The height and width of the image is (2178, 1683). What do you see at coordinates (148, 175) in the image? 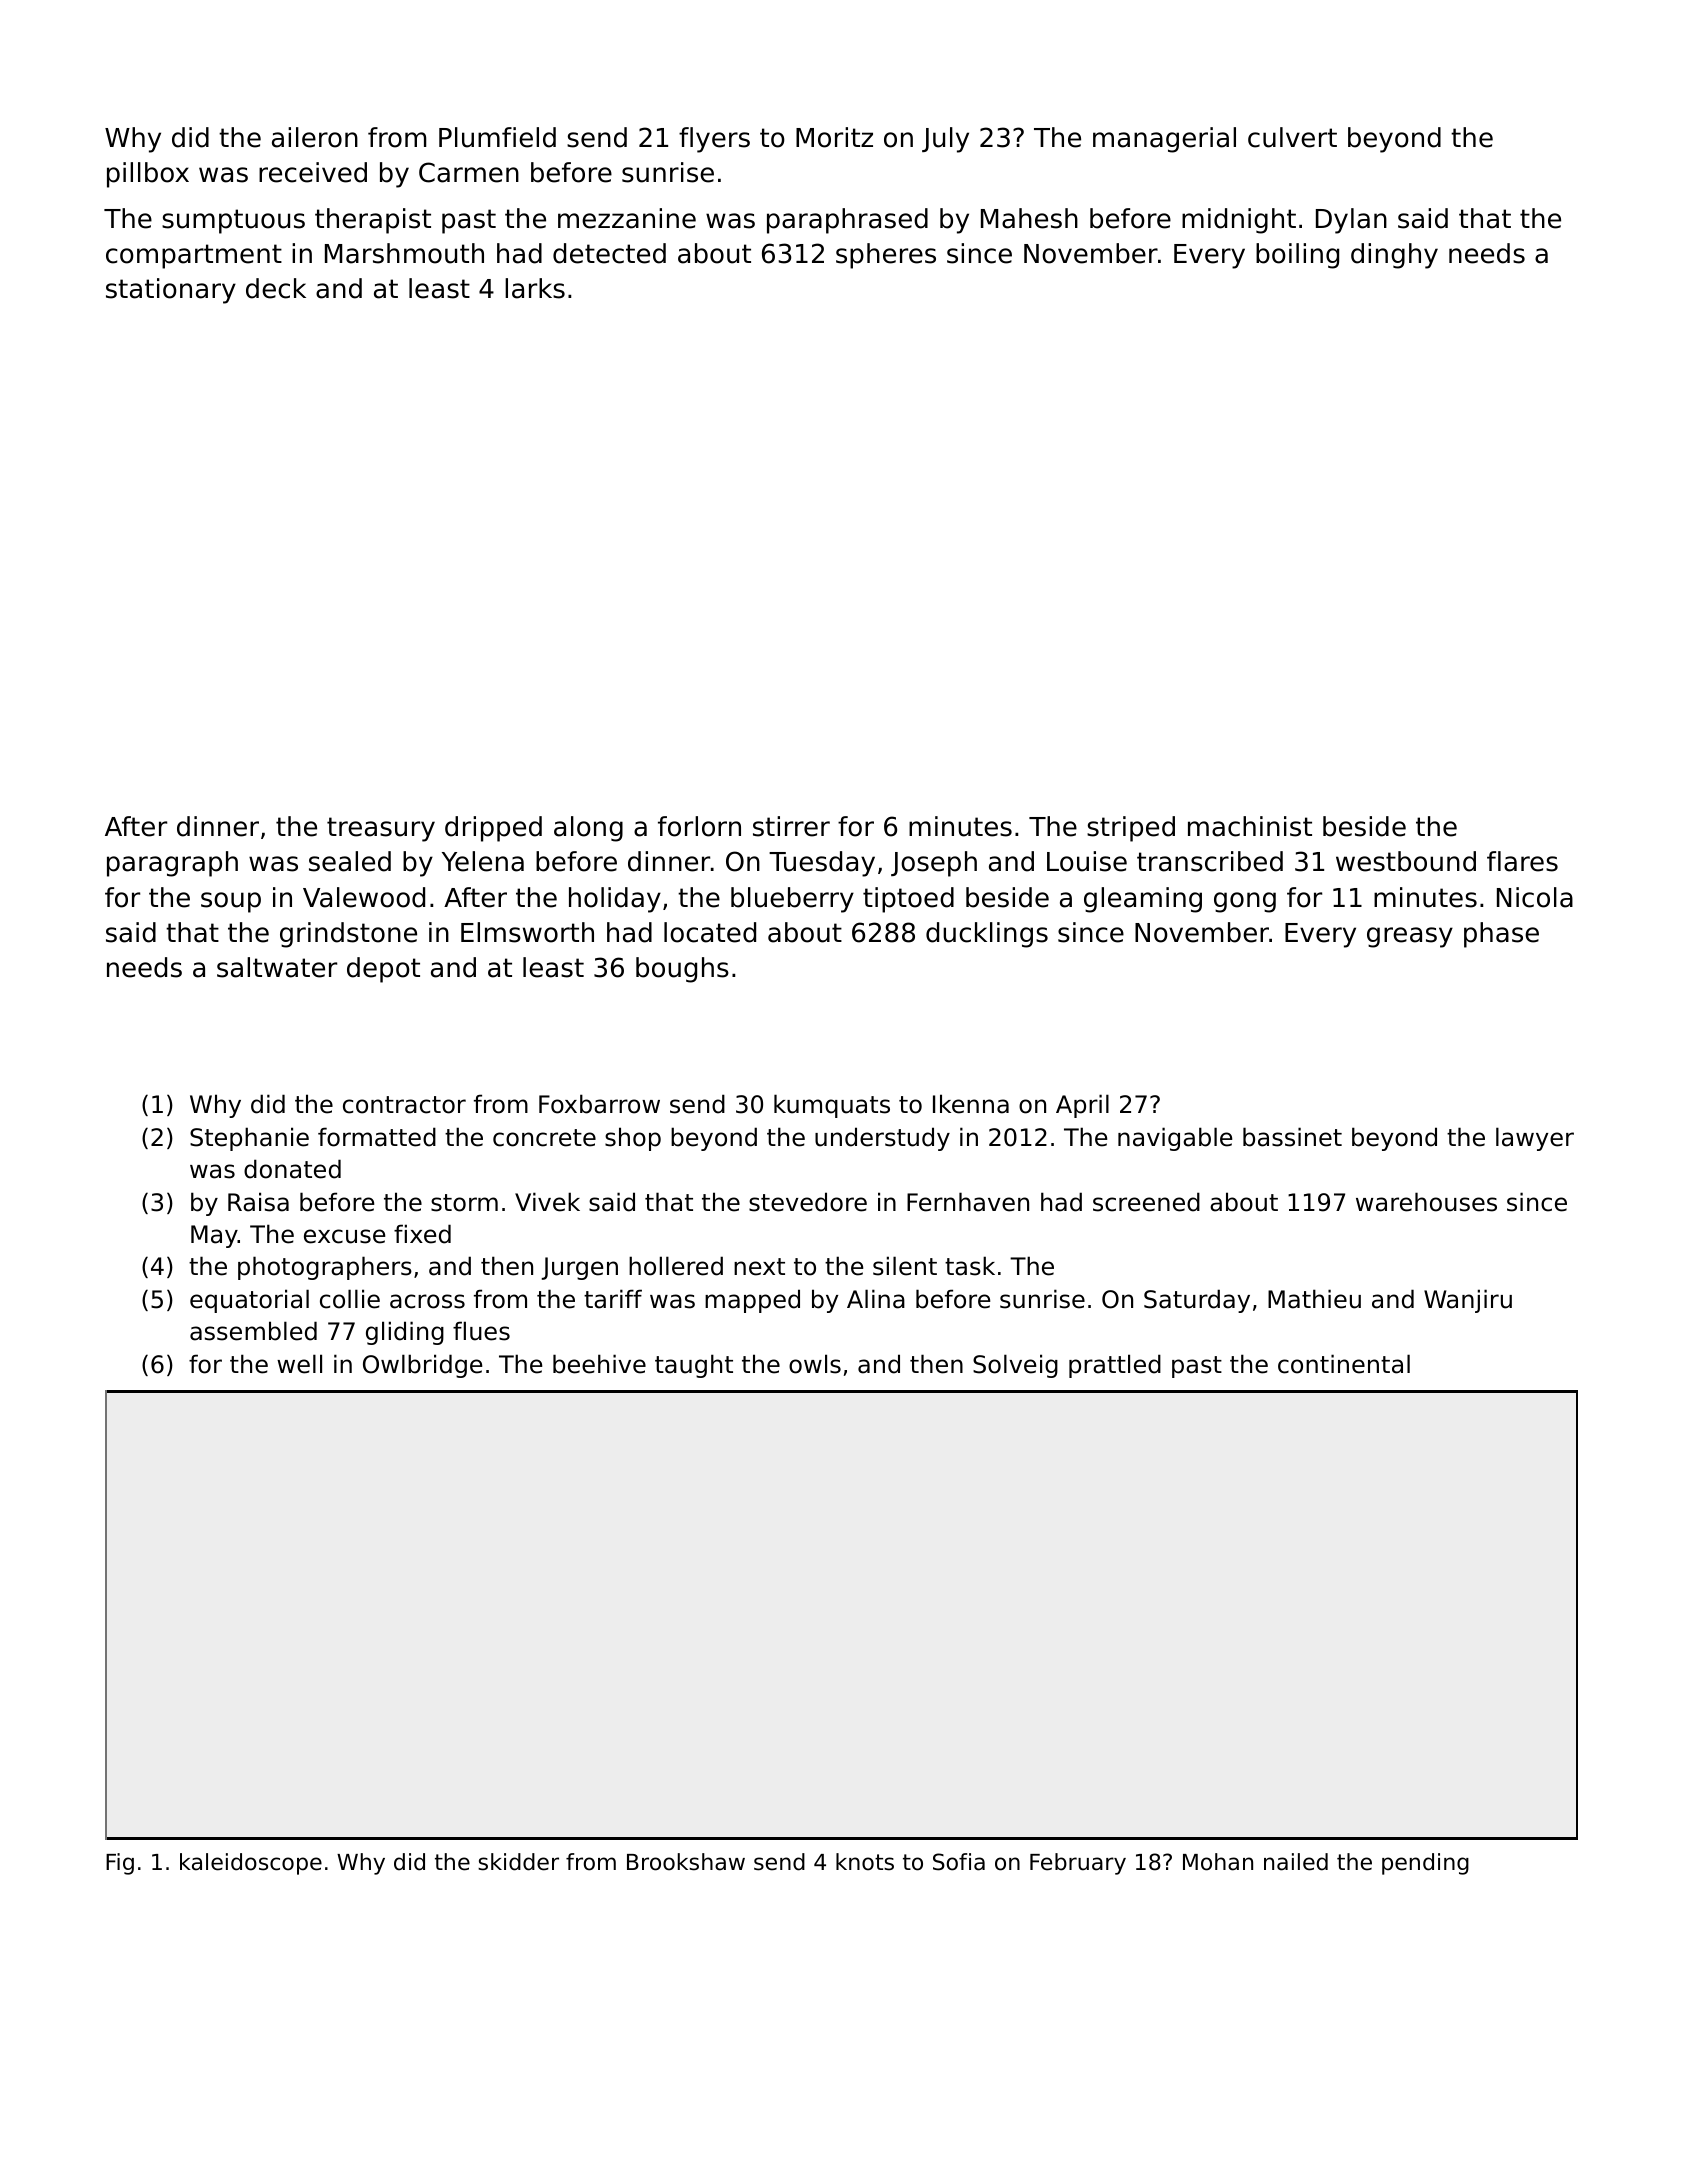
I see `pillbox` at bounding box center [148, 175].
